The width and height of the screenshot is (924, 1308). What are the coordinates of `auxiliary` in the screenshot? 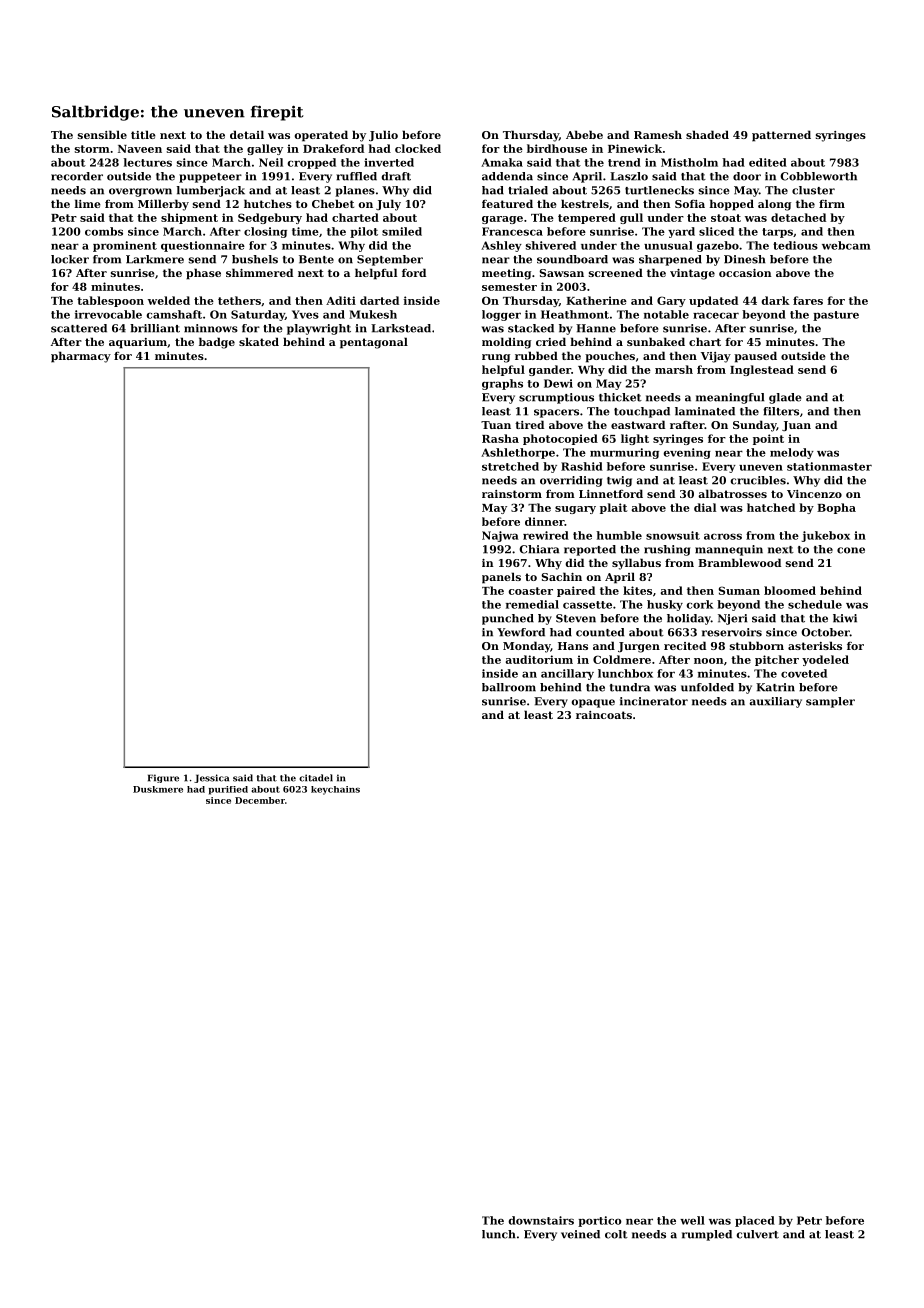 It's located at (775, 702).
